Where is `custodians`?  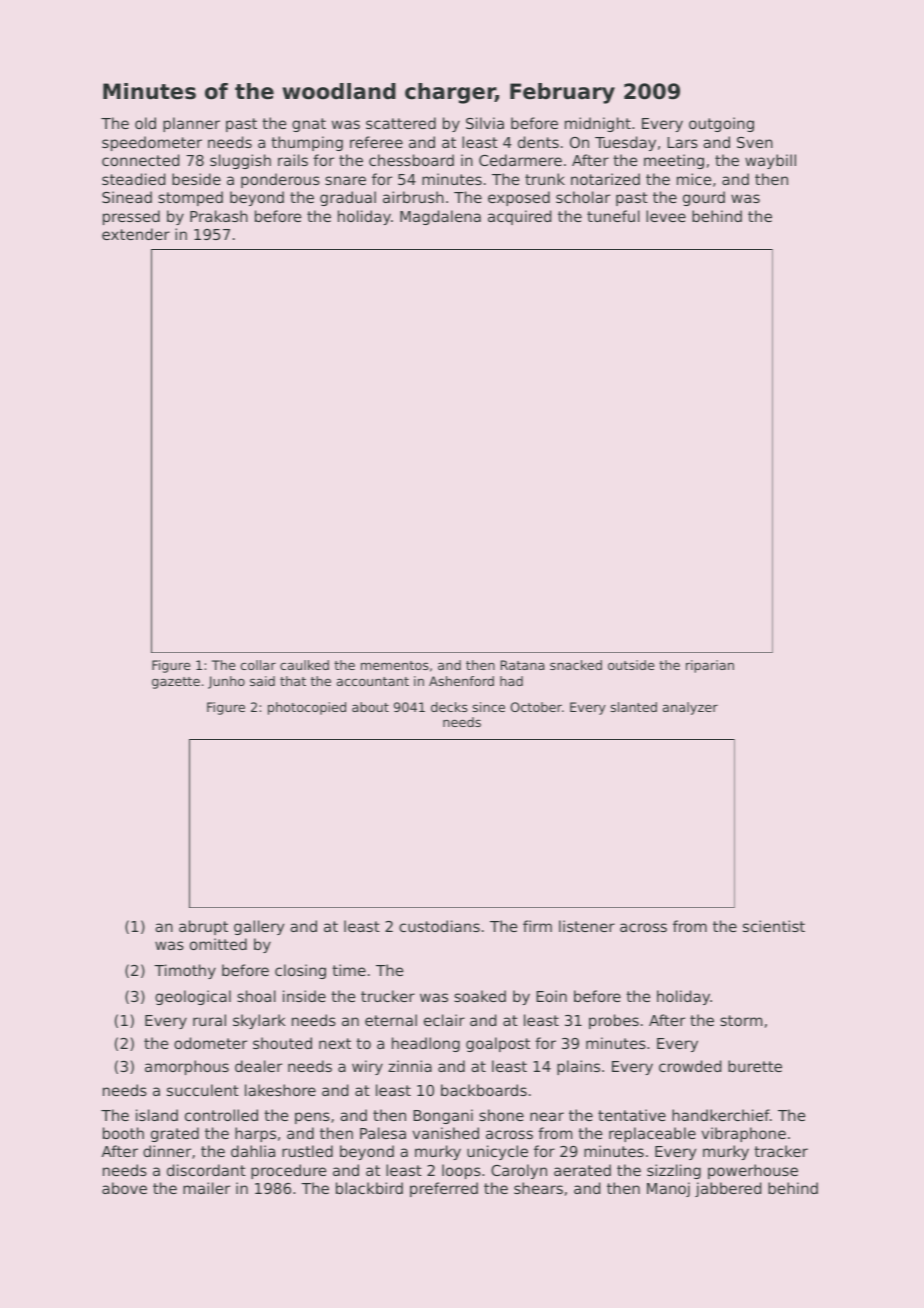 custodians is located at coordinates (439, 926).
